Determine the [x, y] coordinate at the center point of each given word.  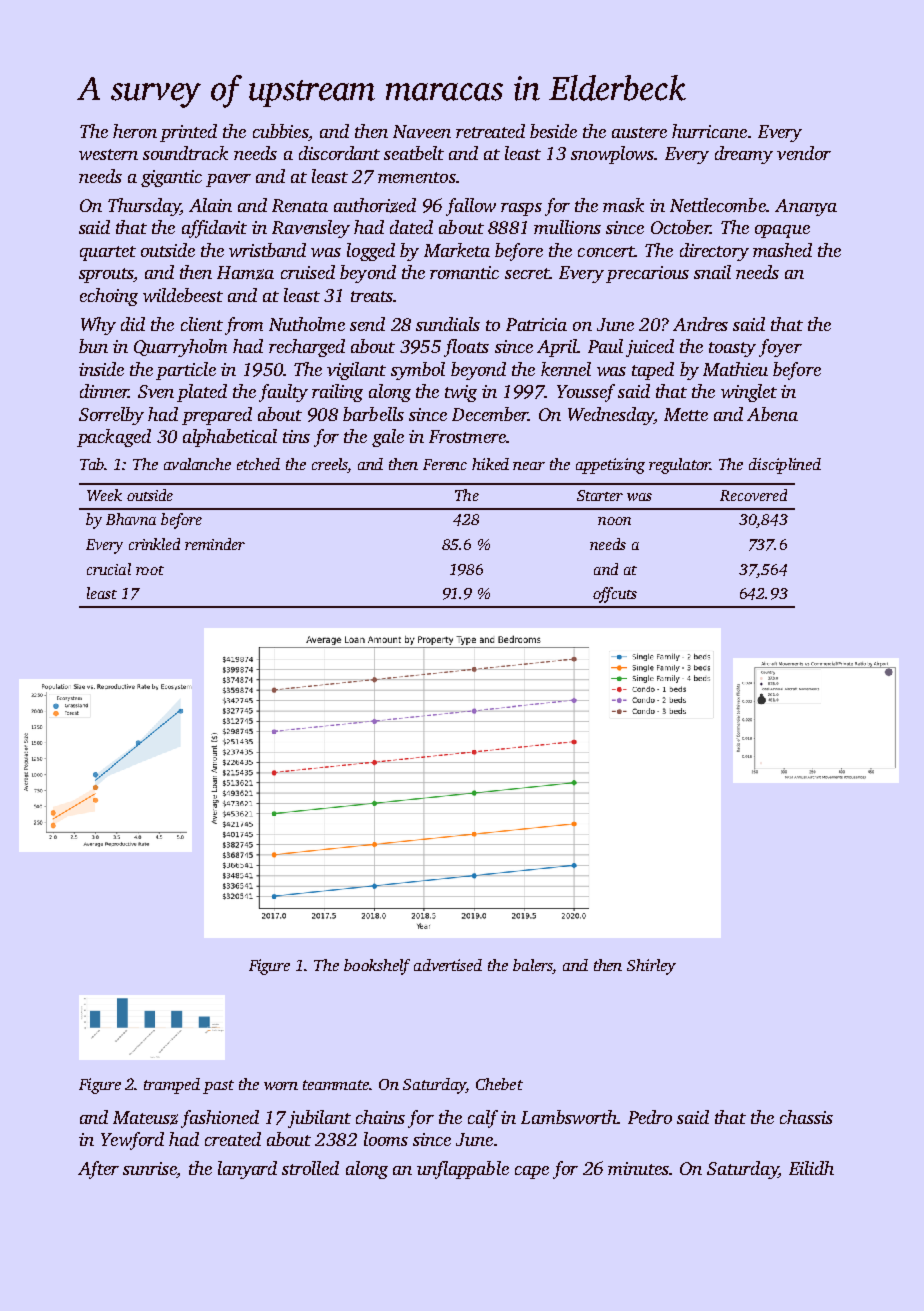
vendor [804, 153]
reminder [215, 544]
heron [135, 131]
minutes [638, 1168]
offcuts [615, 595]
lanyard [247, 1170]
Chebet [499, 1084]
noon [614, 521]
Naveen [422, 131]
